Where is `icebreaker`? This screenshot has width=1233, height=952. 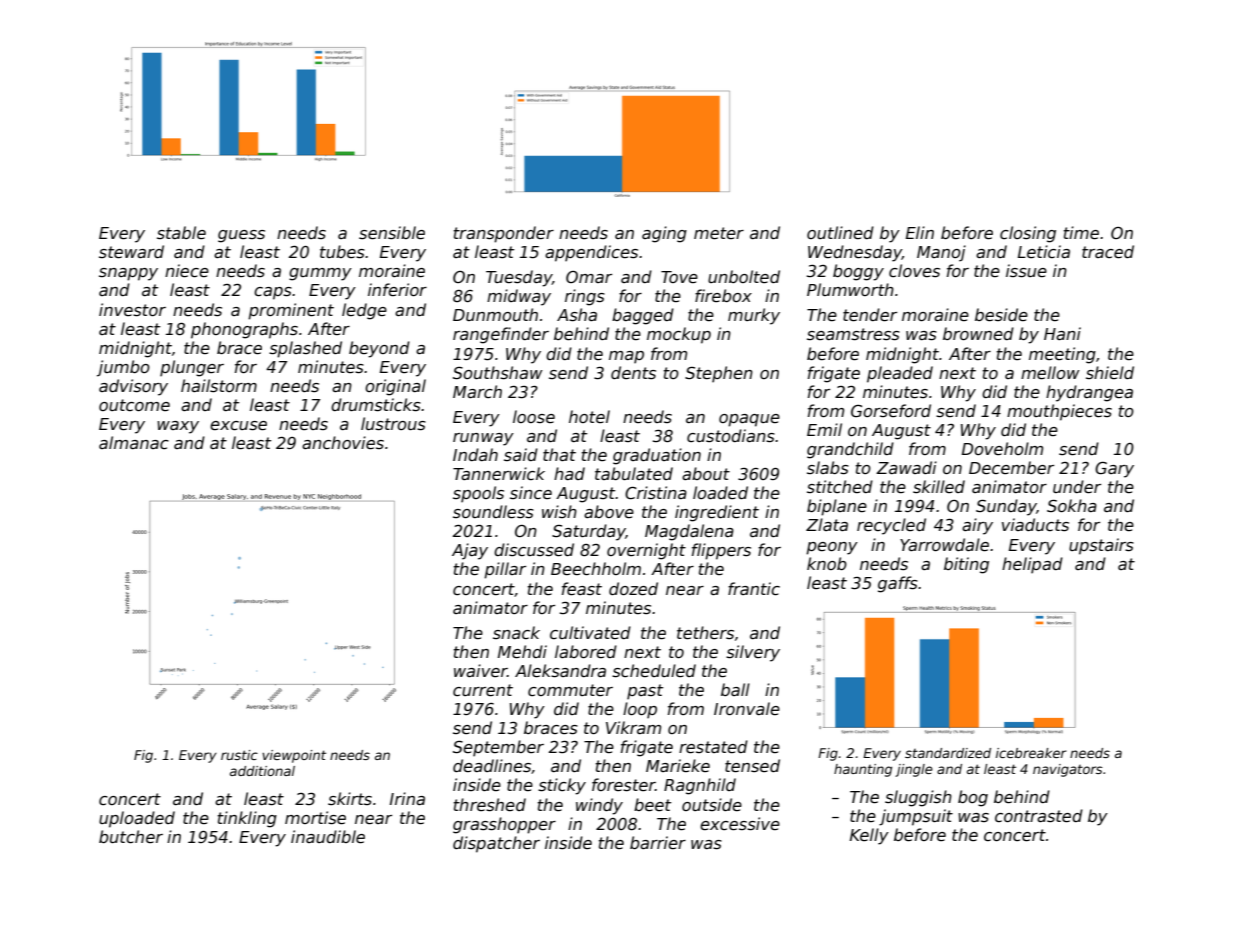 icebreaker is located at coordinates (1031, 753).
